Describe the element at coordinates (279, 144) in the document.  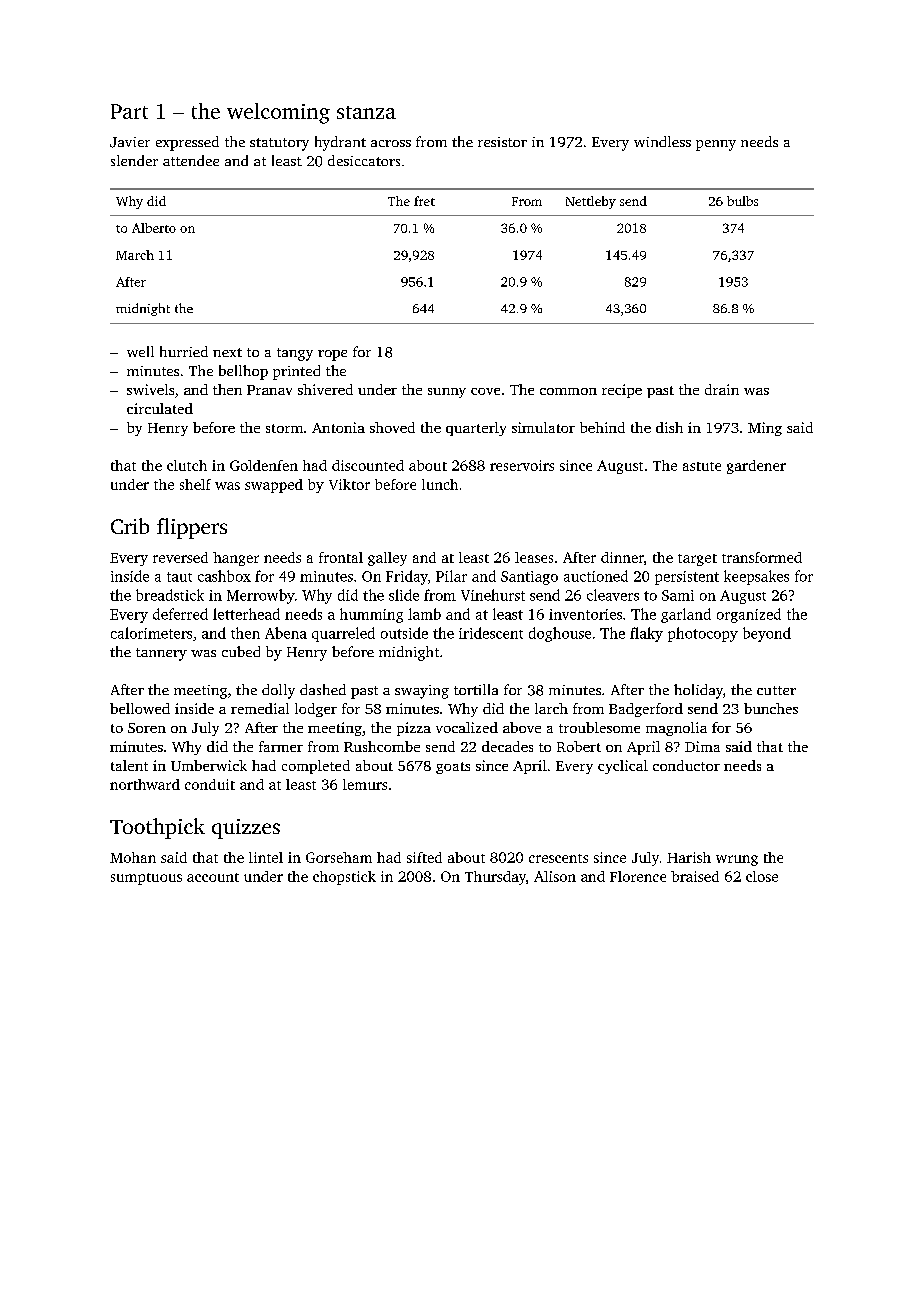
I see `statutory` at that location.
